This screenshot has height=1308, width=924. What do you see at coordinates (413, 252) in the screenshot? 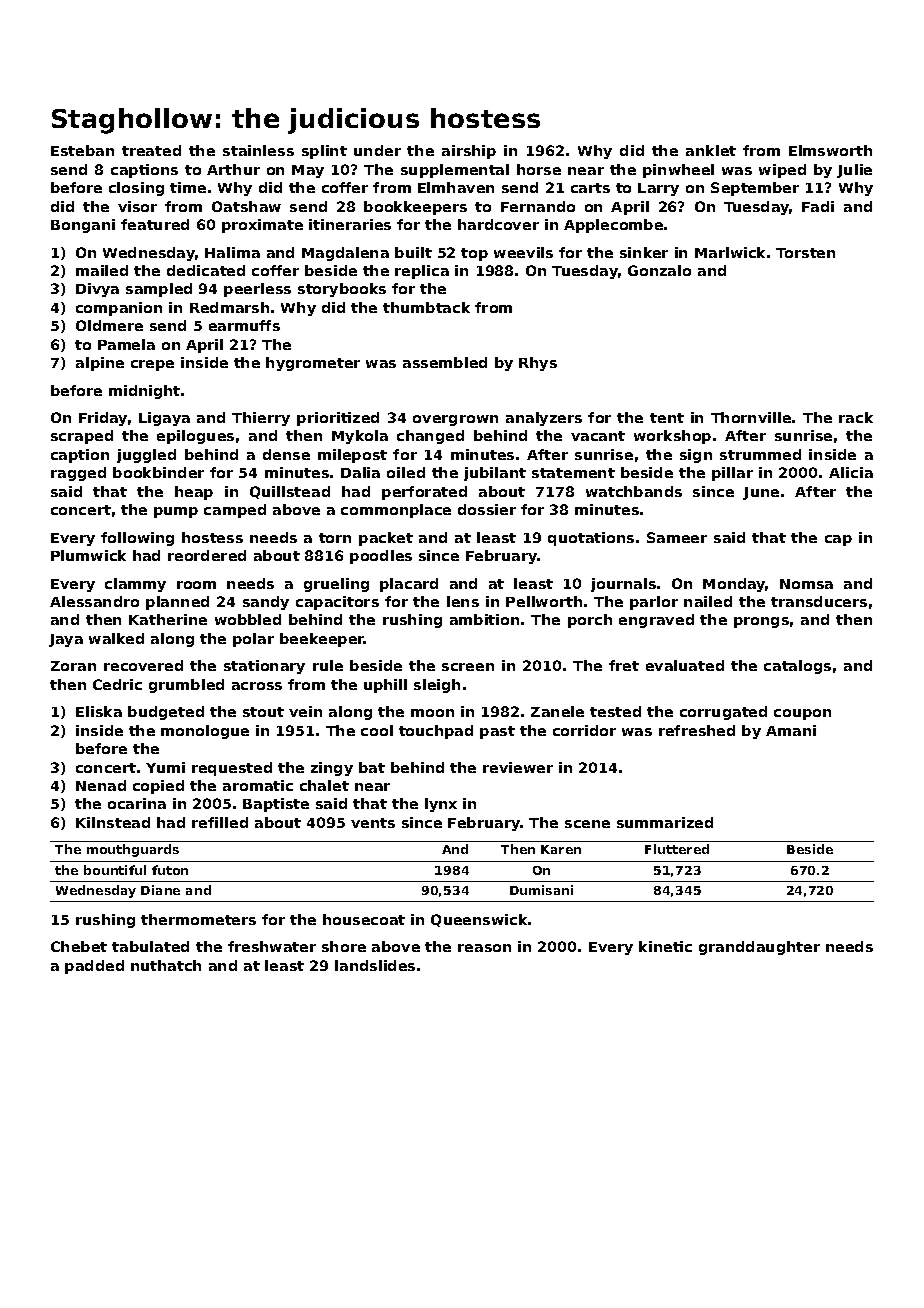
I see `built` at bounding box center [413, 252].
